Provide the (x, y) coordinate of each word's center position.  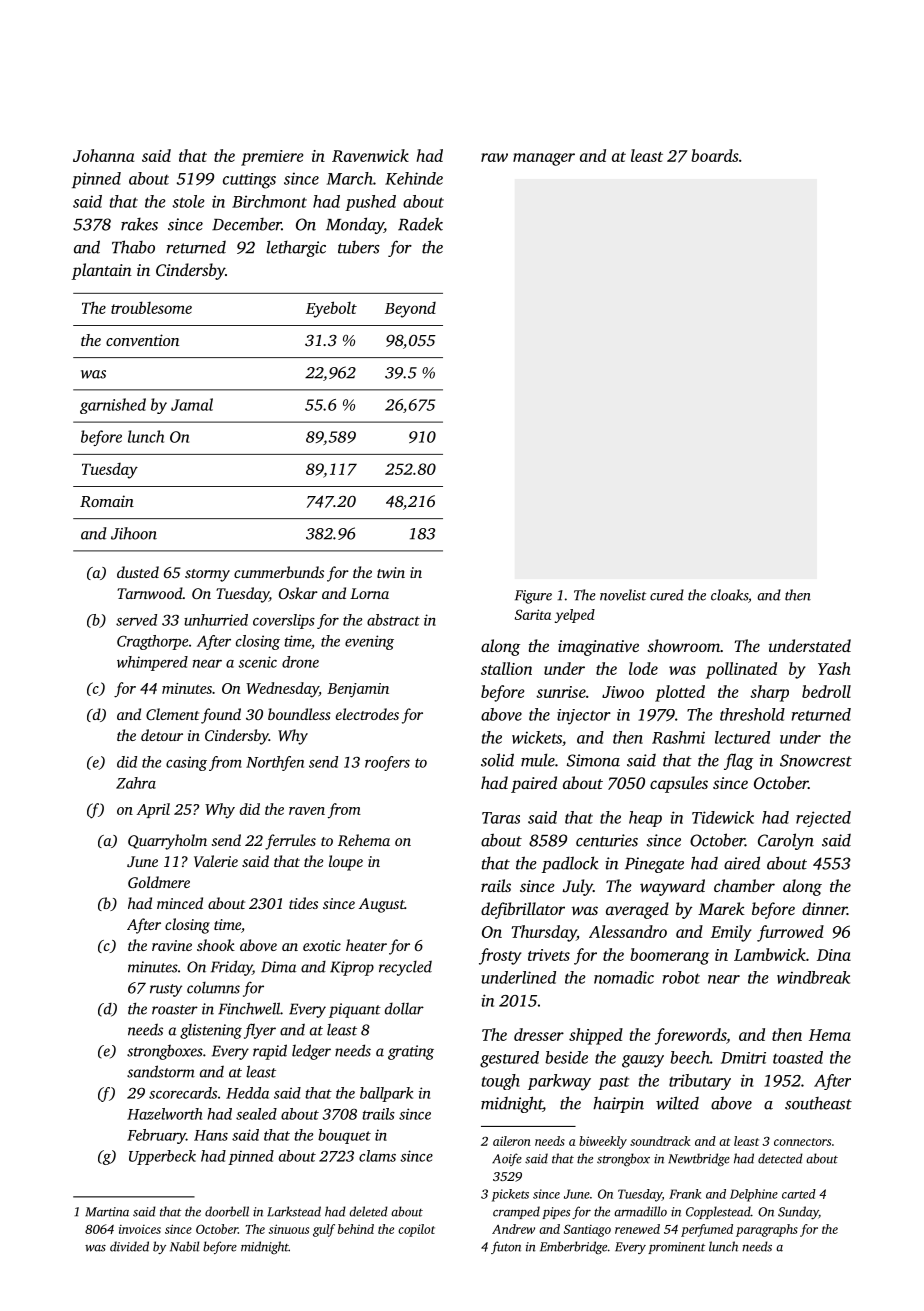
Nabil (184, 1246)
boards (715, 155)
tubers (358, 247)
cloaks (729, 595)
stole (188, 201)
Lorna (369, 593)
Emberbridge (573, 1247)
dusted (138, 572)
